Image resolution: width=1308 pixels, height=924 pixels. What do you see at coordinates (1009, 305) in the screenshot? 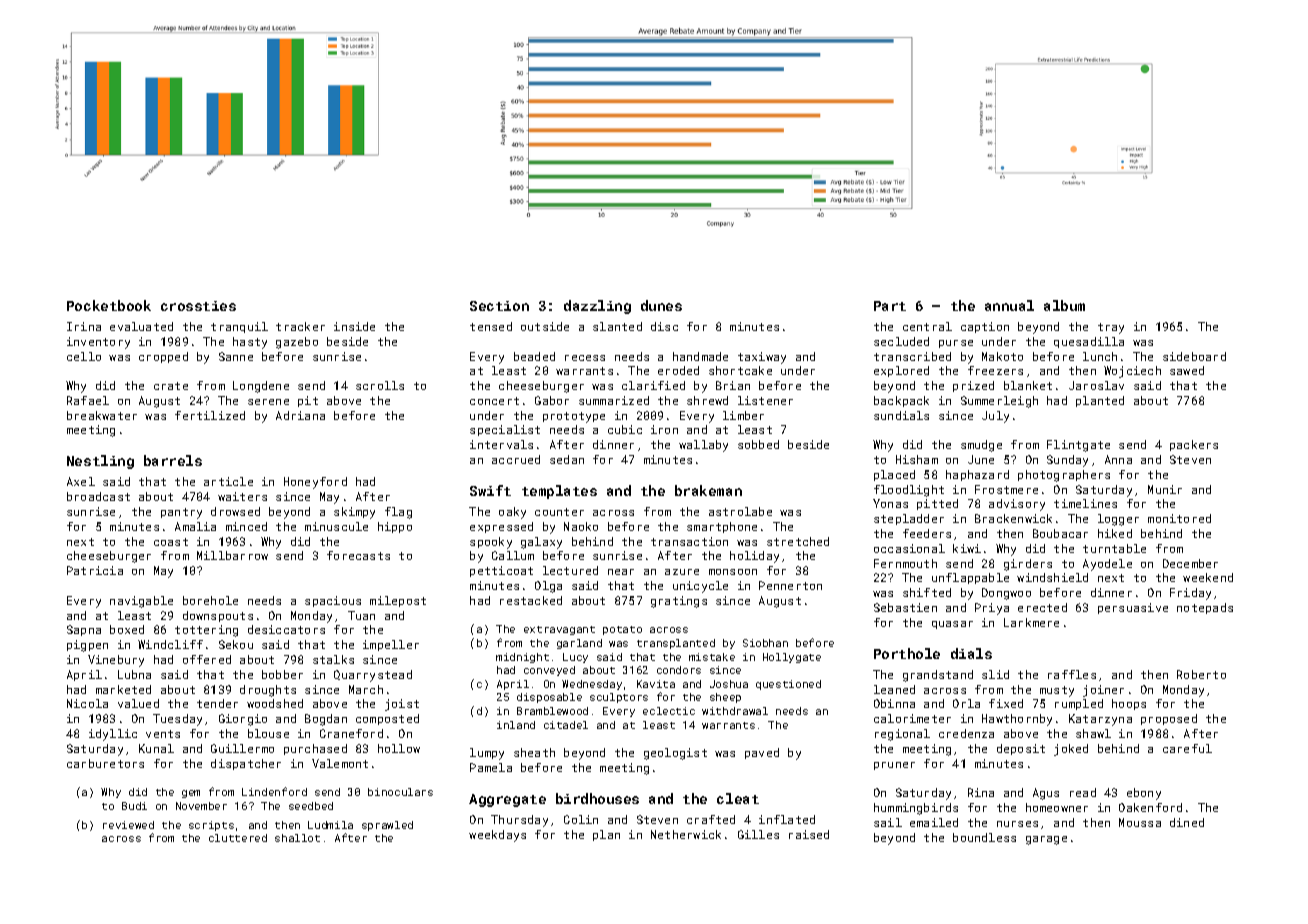
I see `annual` at bounding box center [1009, 305].
